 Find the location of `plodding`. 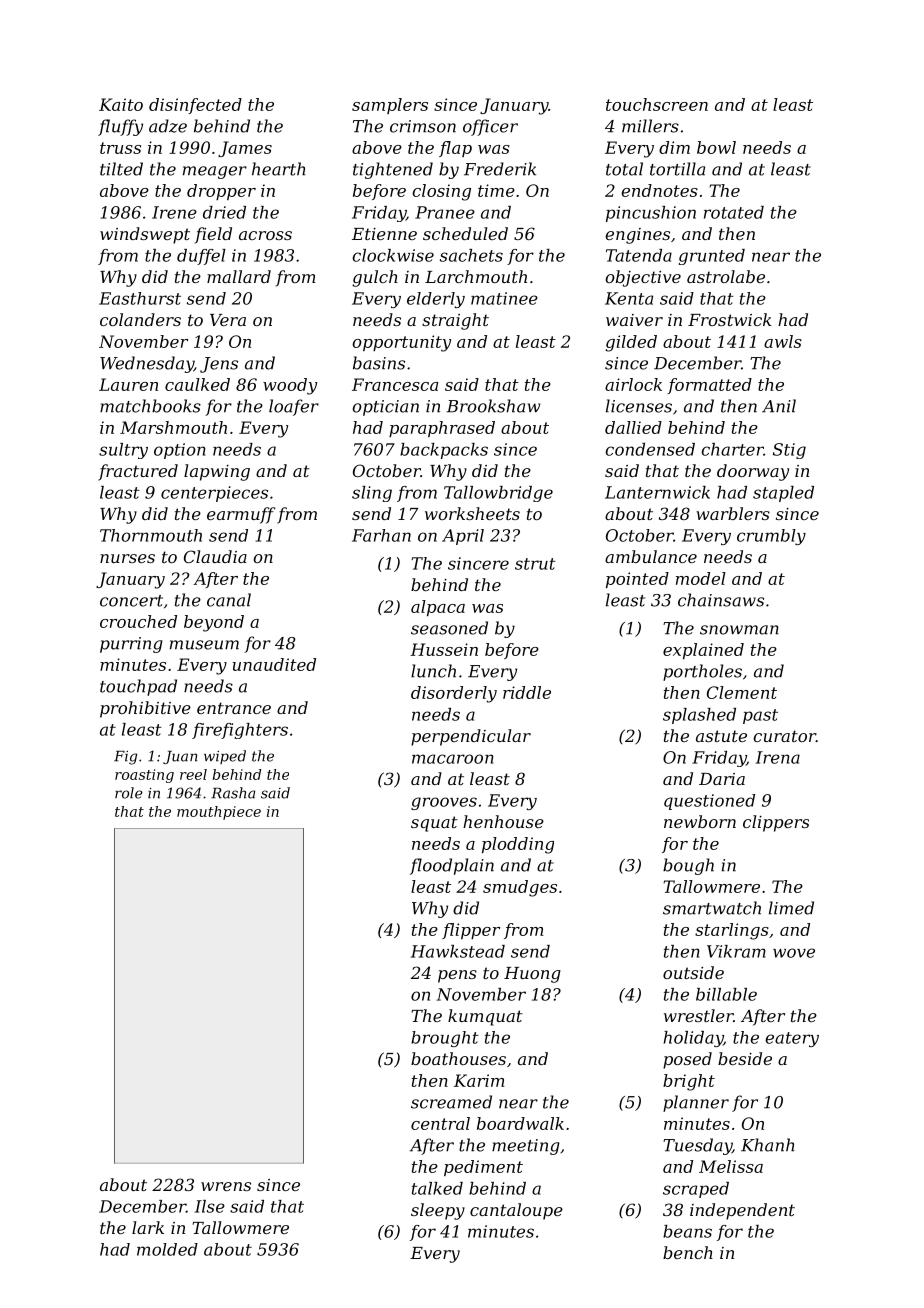

plodding is located at coordinates (518, 845).
